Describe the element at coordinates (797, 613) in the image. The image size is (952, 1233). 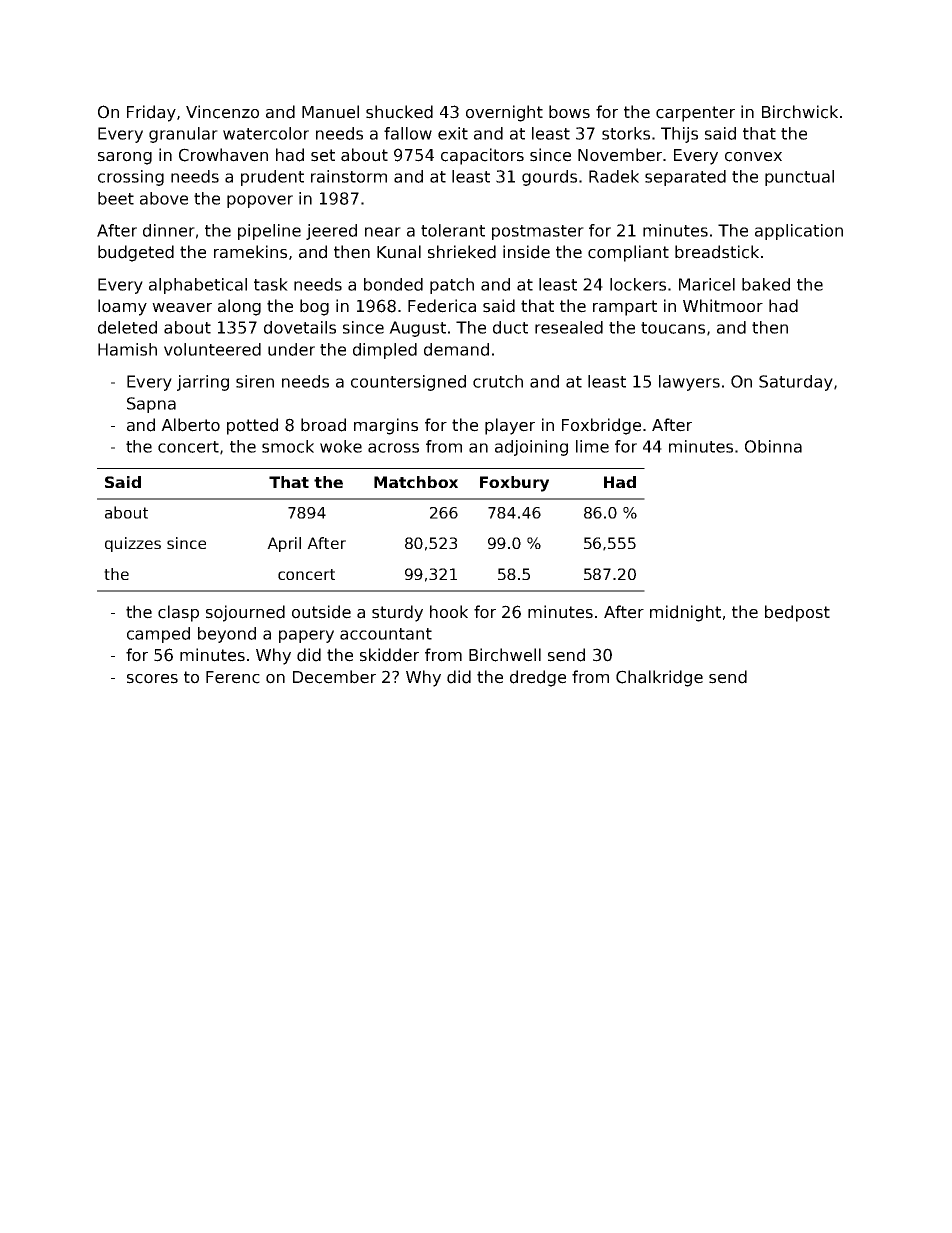
I see `bedpost` at that location.
